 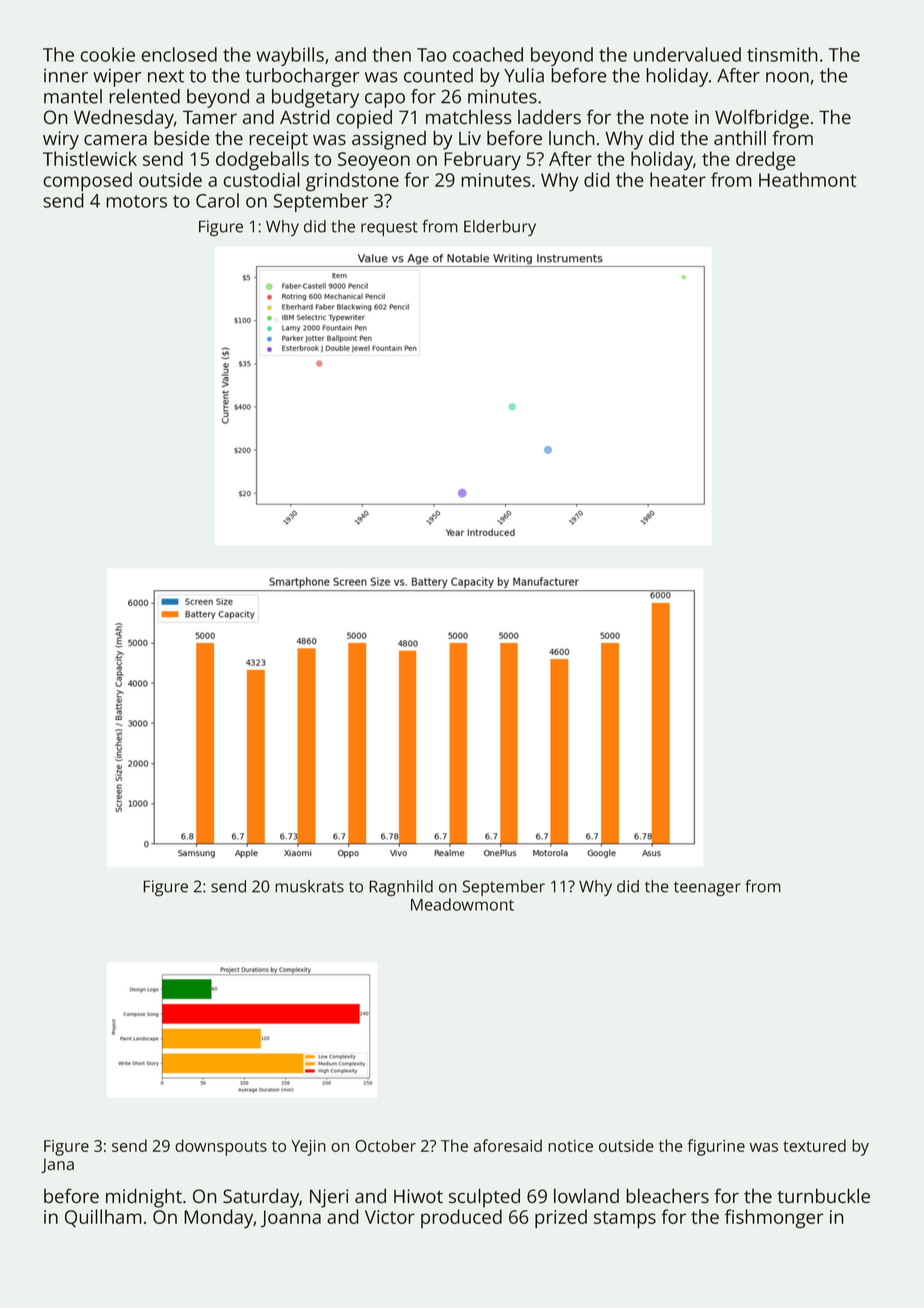 I want to click on Wolfbridge, so click(x=762, y=119).
